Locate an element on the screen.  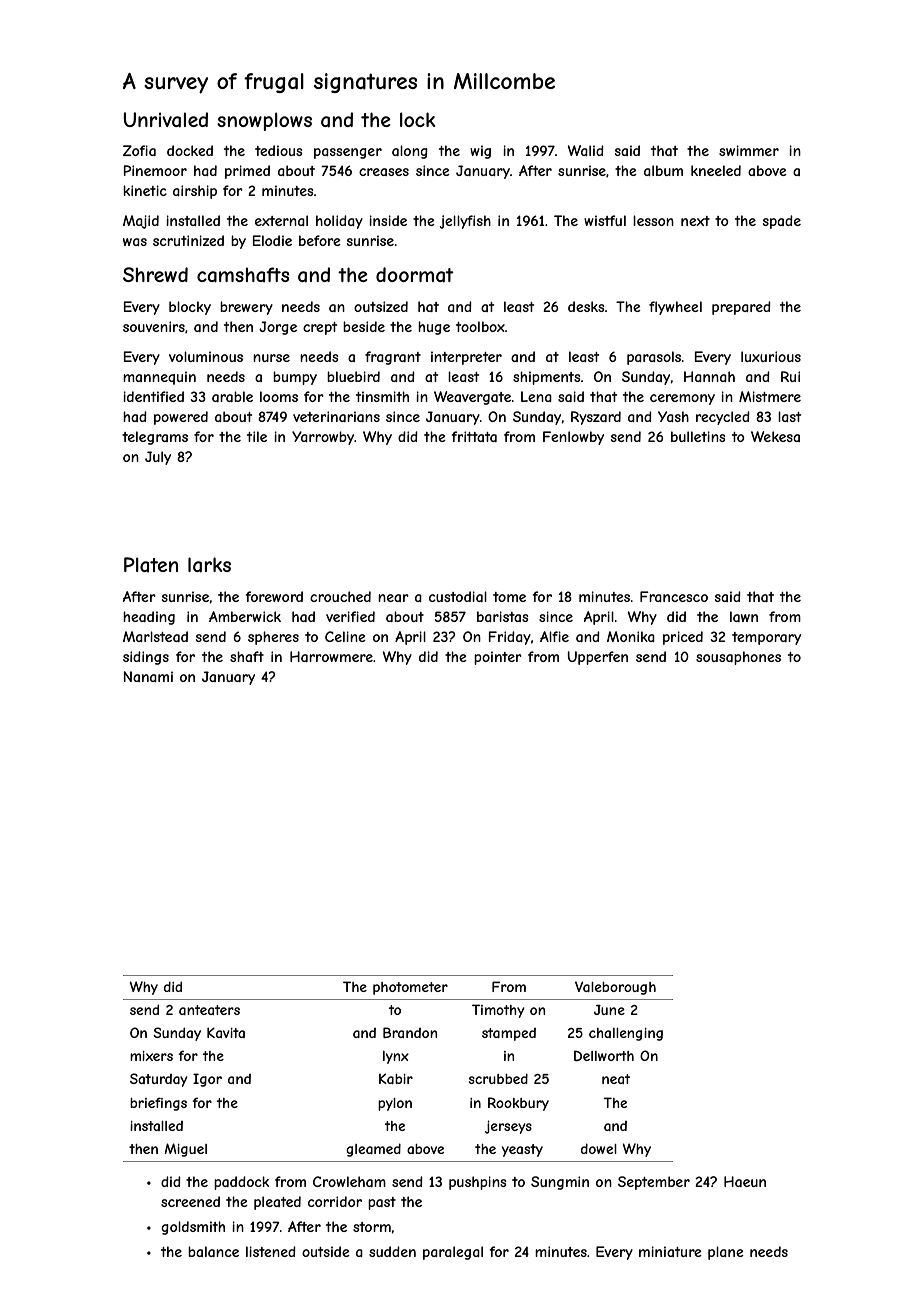
June is located at coordinates (609, 1010).
